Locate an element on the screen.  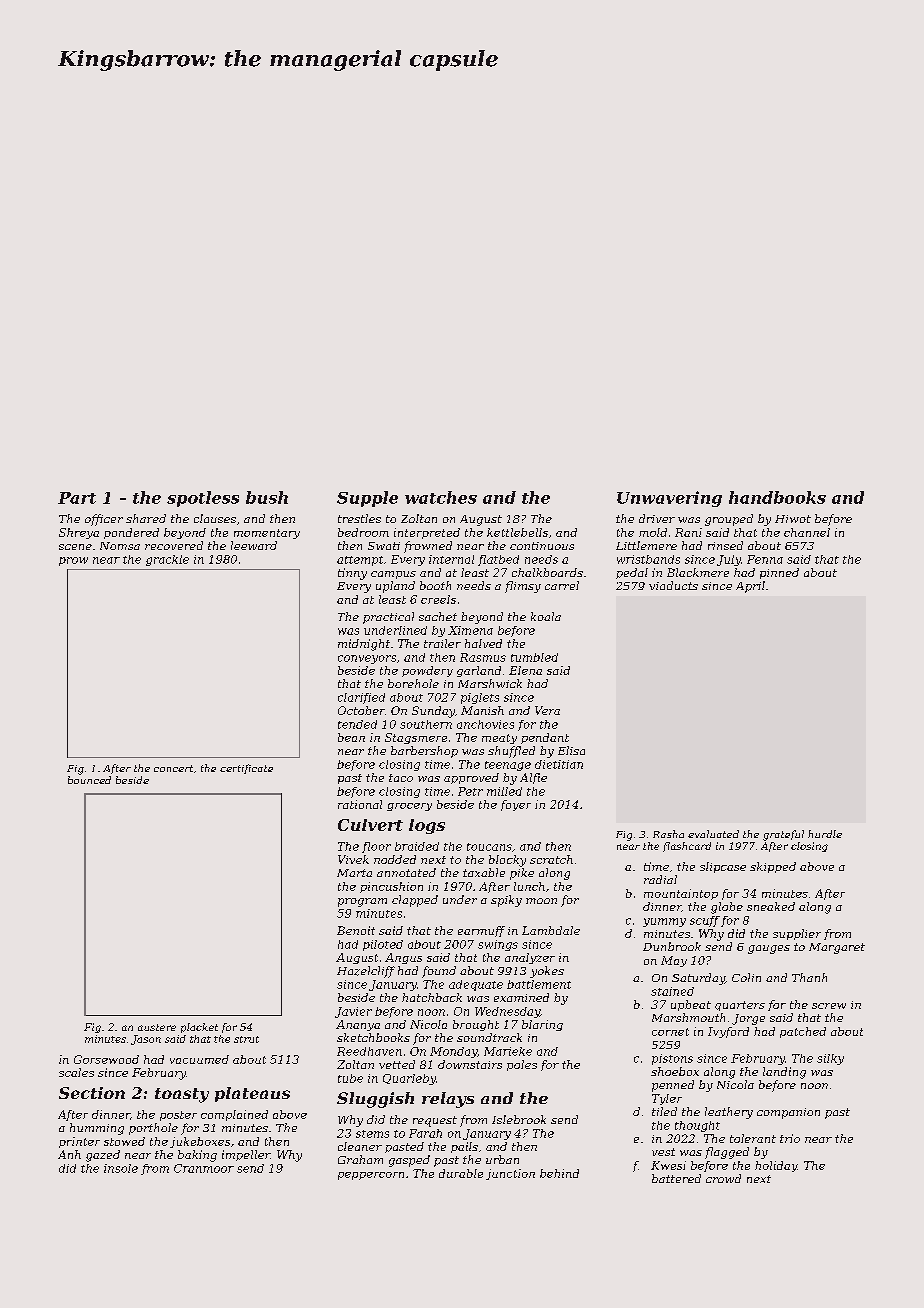
battered is located at coordinates (676, 1178).
